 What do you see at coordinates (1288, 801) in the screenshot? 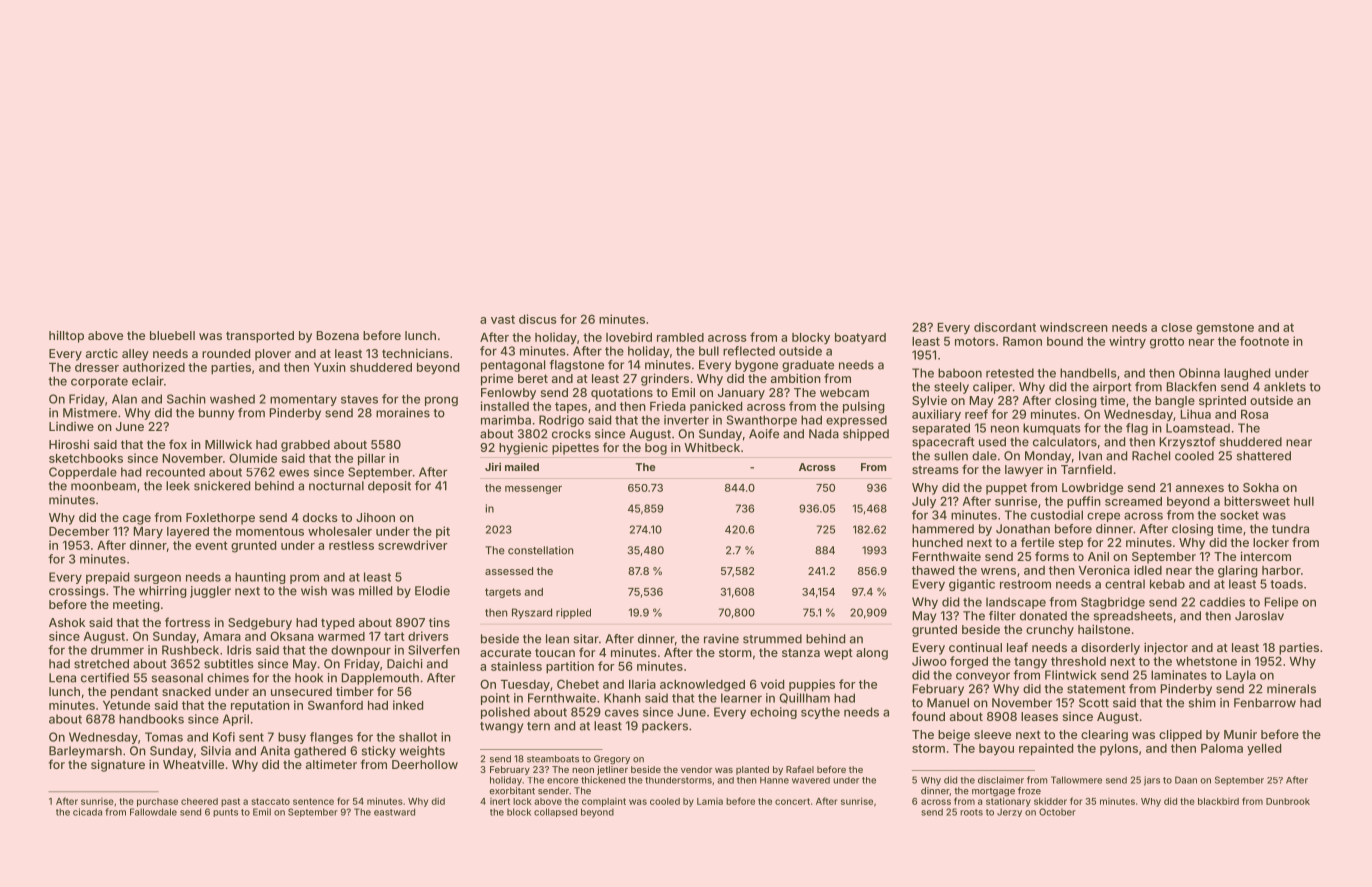
I see `Dunbrook` at bounding box center [1288, 801].
